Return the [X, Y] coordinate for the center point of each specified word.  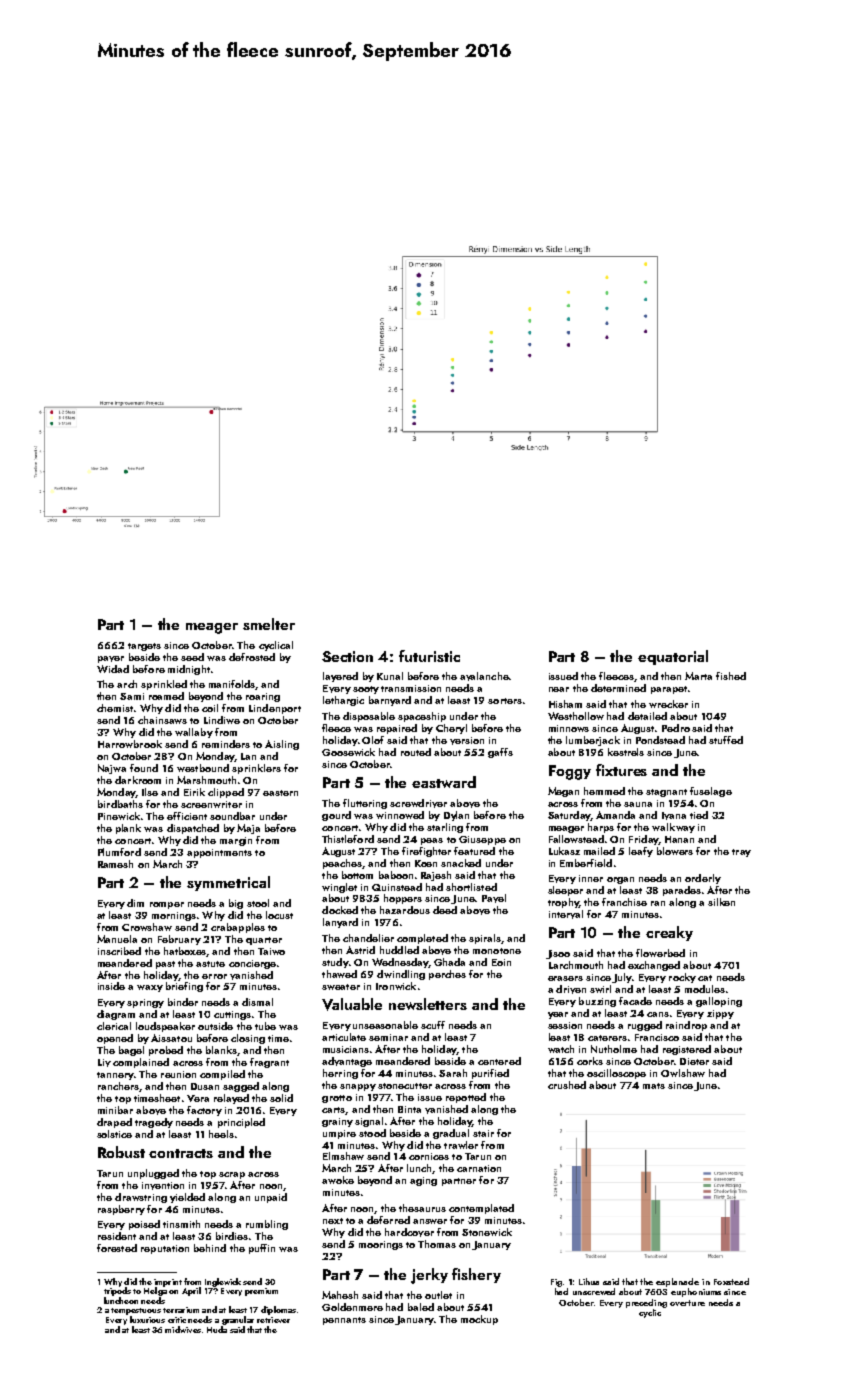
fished [731, 676]
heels [221, 1134]
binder [183, 1002]
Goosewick [348, 752]
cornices [429, 1156]
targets [144, 647]
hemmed [604, 791]
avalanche [484, 676]
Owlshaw [683, 1073]
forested [117, 1248]
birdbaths [120, 804]
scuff [433, 1025]
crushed [567, 1085]
